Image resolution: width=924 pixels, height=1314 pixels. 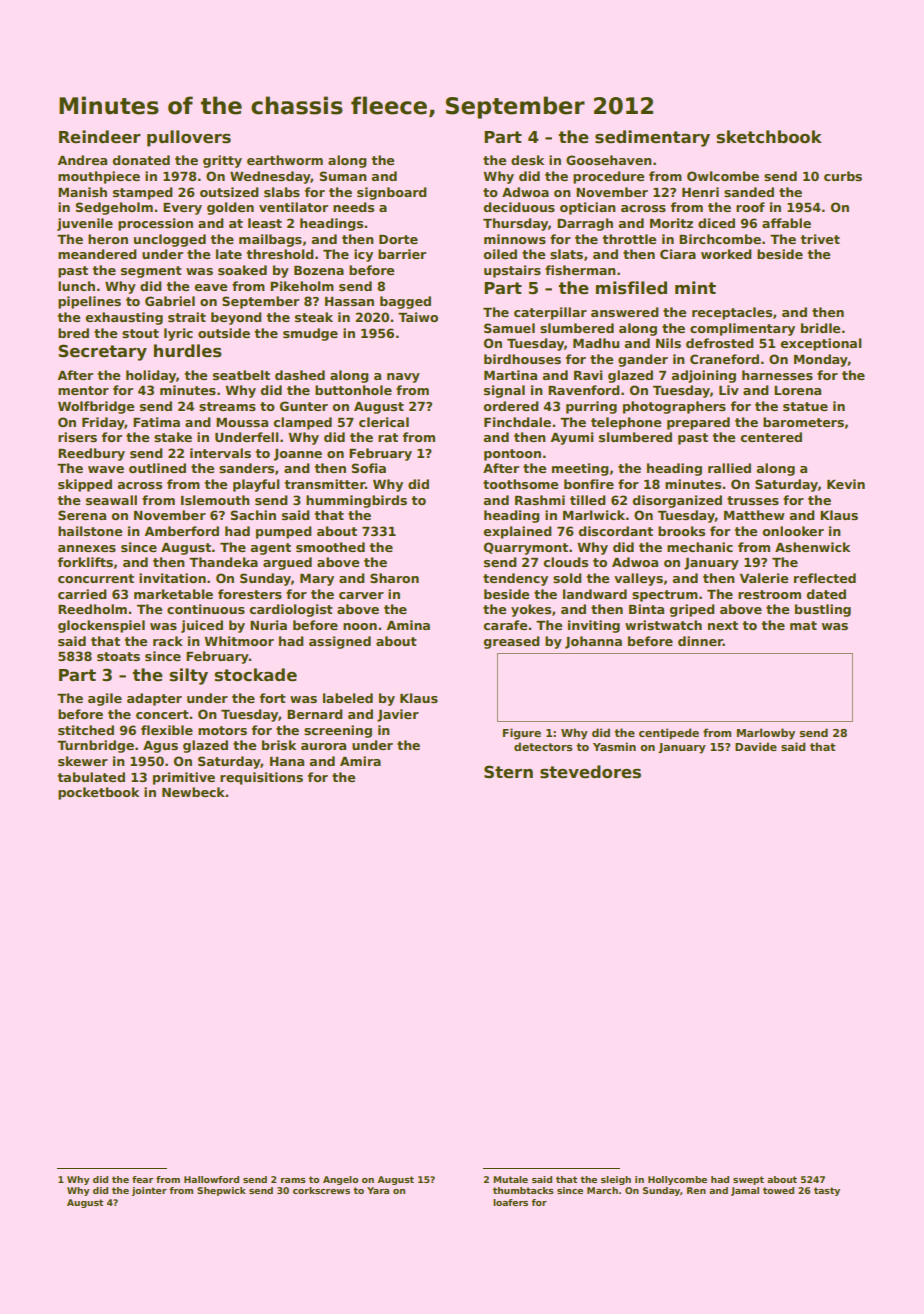 What do you see at coordinates (193, 792) in the screenshot?
I see `Newbeck` at bounding box center [193, 792].
